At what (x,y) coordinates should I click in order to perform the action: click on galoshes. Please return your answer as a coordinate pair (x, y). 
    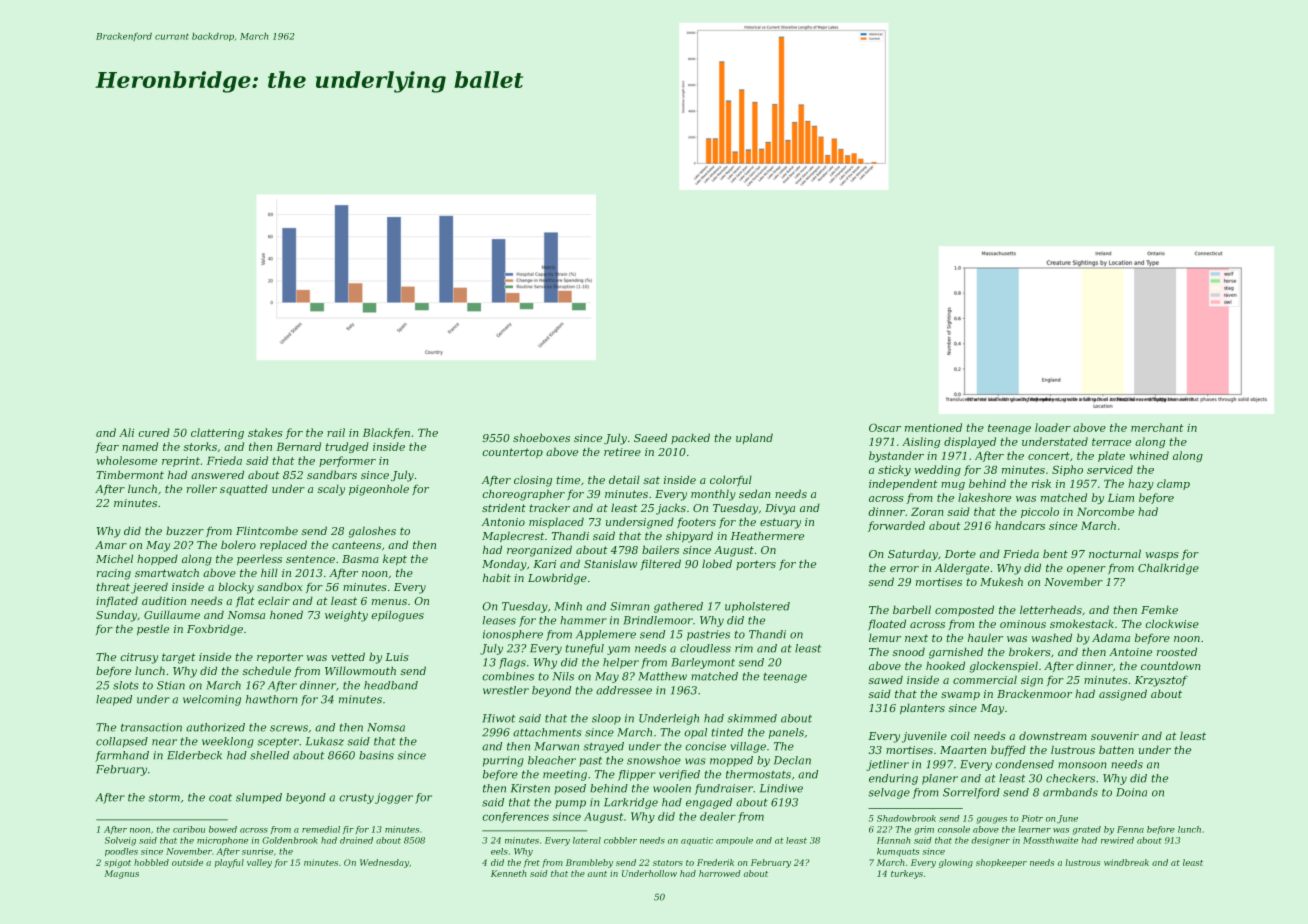
    Looking at the image, I should click on (372, 532).
